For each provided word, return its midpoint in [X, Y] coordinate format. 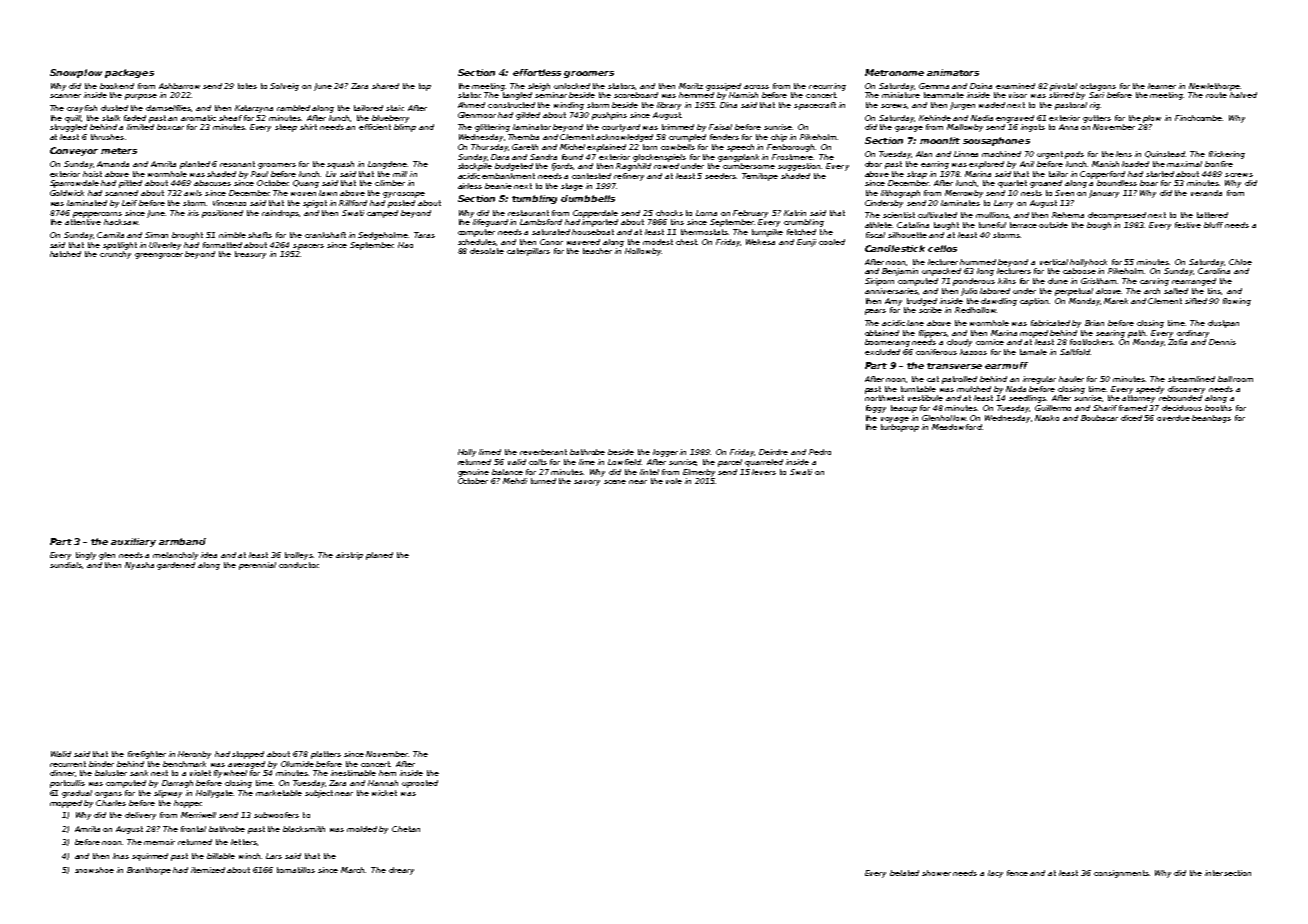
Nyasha [139, 566]
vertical [1054, 262]
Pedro [820, 452]
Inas [121, 856]
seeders [721, 176]
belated [904, 873]
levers [764, 472]
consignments [1122, 874]
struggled [68, 128]
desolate [487, 251]
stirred [1061, 95]
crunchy [115, 255]
